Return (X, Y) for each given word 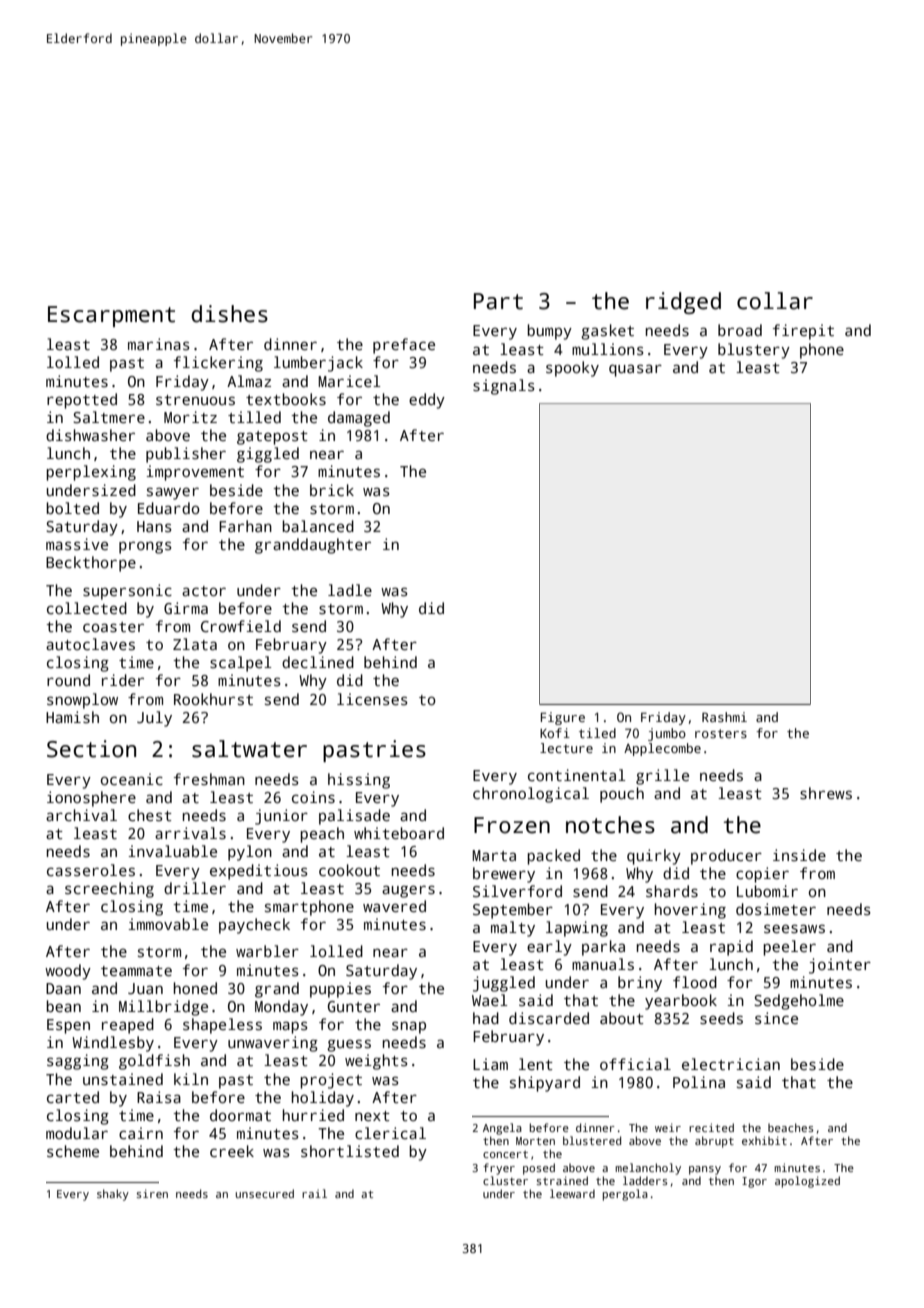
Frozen (512, 825)
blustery (754, 351)
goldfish (154, 1062)
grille (662, 777)
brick (332, 490)
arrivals (190, 833)
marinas (159, 344)
